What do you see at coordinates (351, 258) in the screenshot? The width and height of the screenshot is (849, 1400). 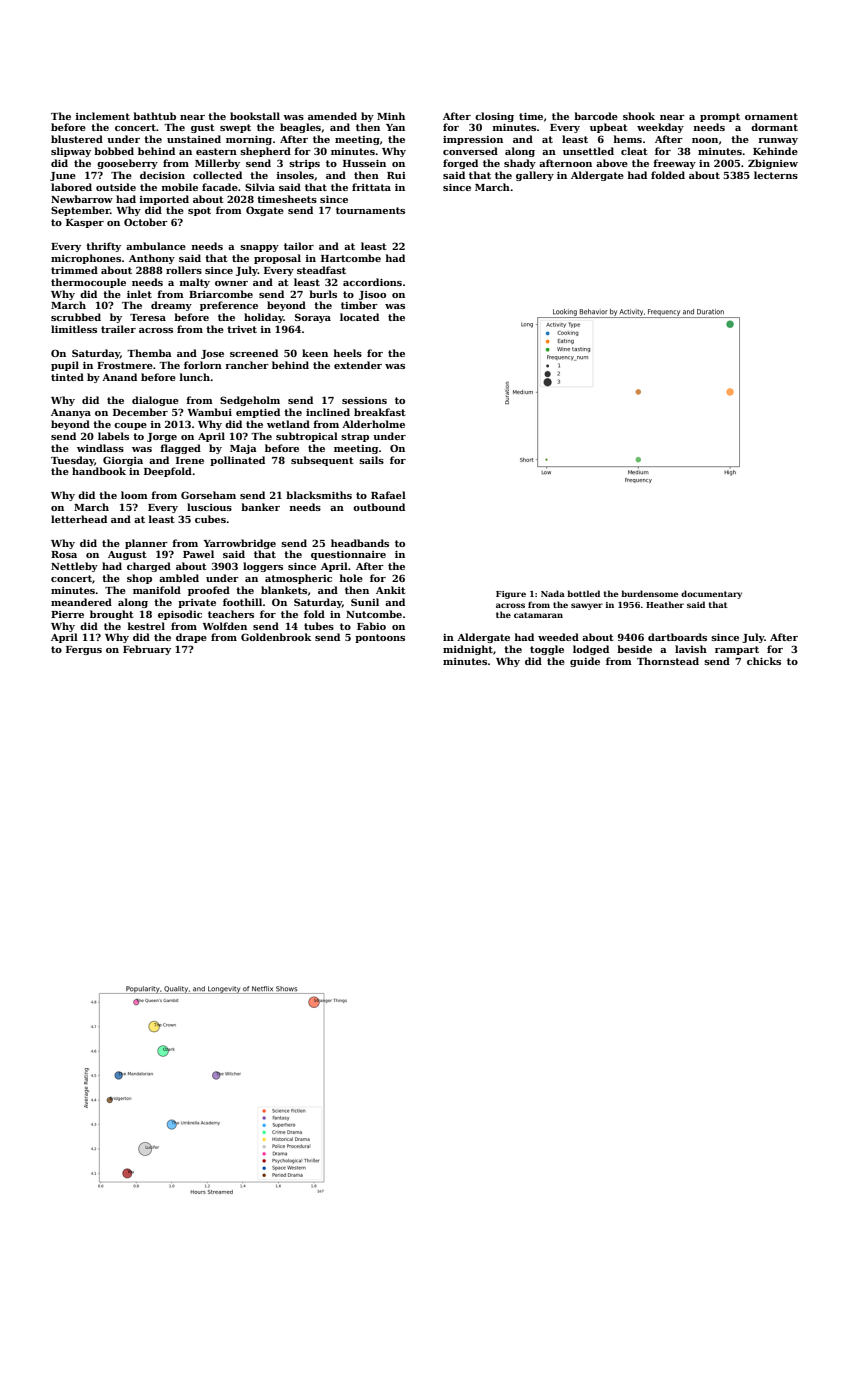 I see `Hartcombe` at bounding box center [351, 258].
